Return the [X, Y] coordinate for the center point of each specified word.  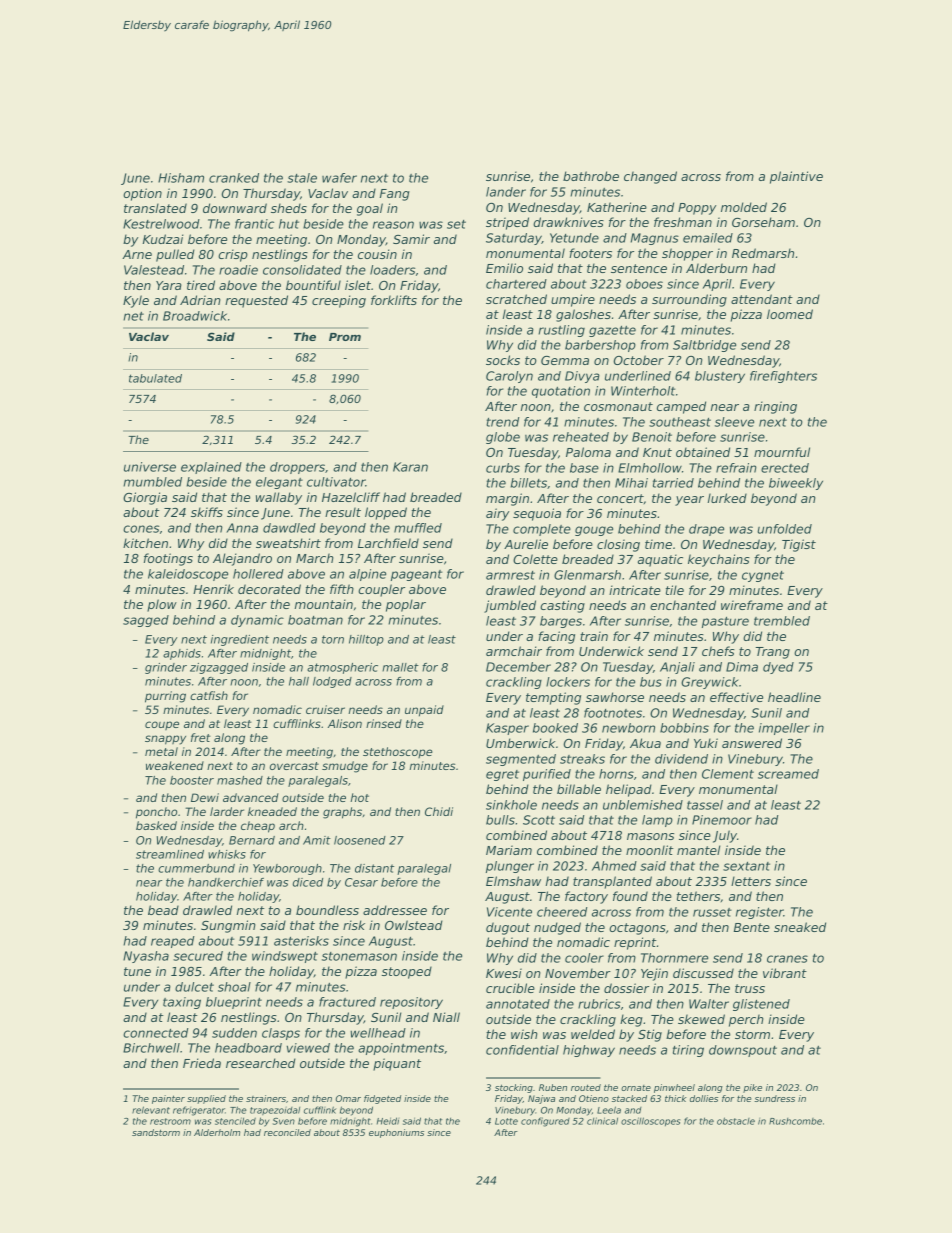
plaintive [796, 177]
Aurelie [526, 544]
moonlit [650, 850]
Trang [773, 653]
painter [168, 1099]
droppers [297, 468]
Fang [395, 195]
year [689, 501]
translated [155, 208]
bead [163, 910]
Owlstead [414, 925]
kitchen [145, 543]
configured [545, 1122]
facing [556, 637]
